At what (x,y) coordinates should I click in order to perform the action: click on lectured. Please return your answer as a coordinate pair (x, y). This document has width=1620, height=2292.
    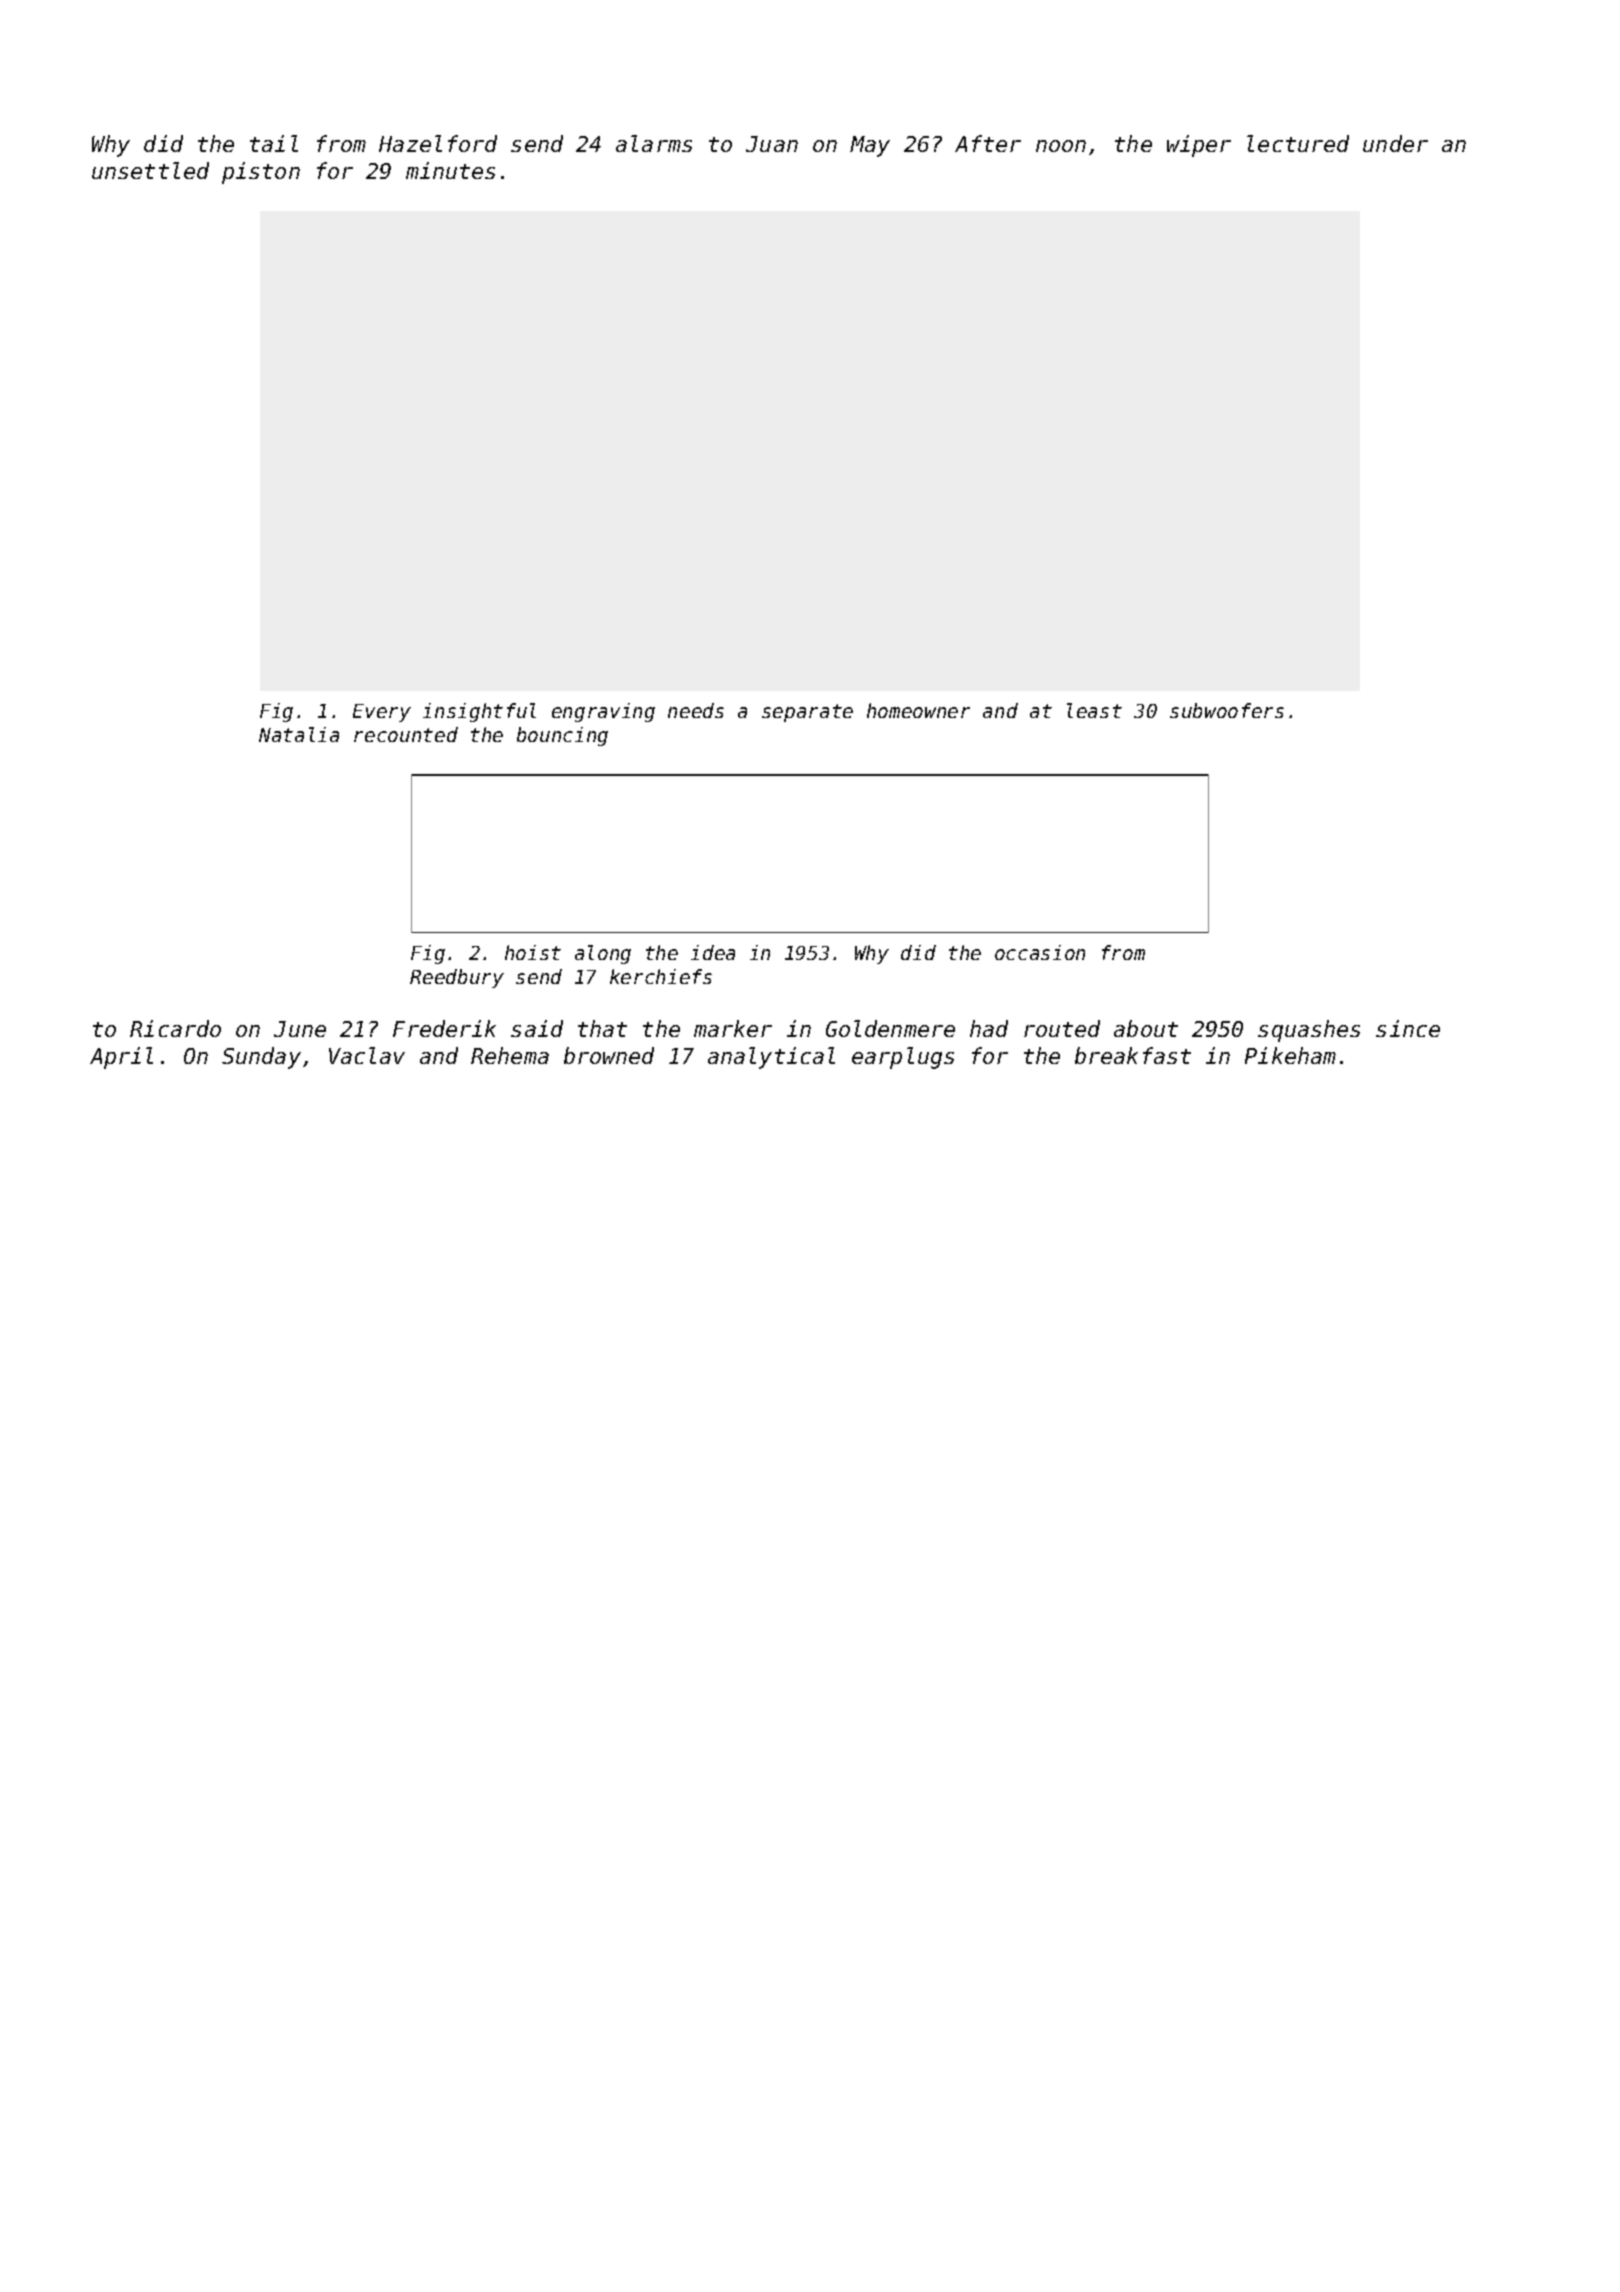
    Looking at the image, I should click on (1298, 143).
